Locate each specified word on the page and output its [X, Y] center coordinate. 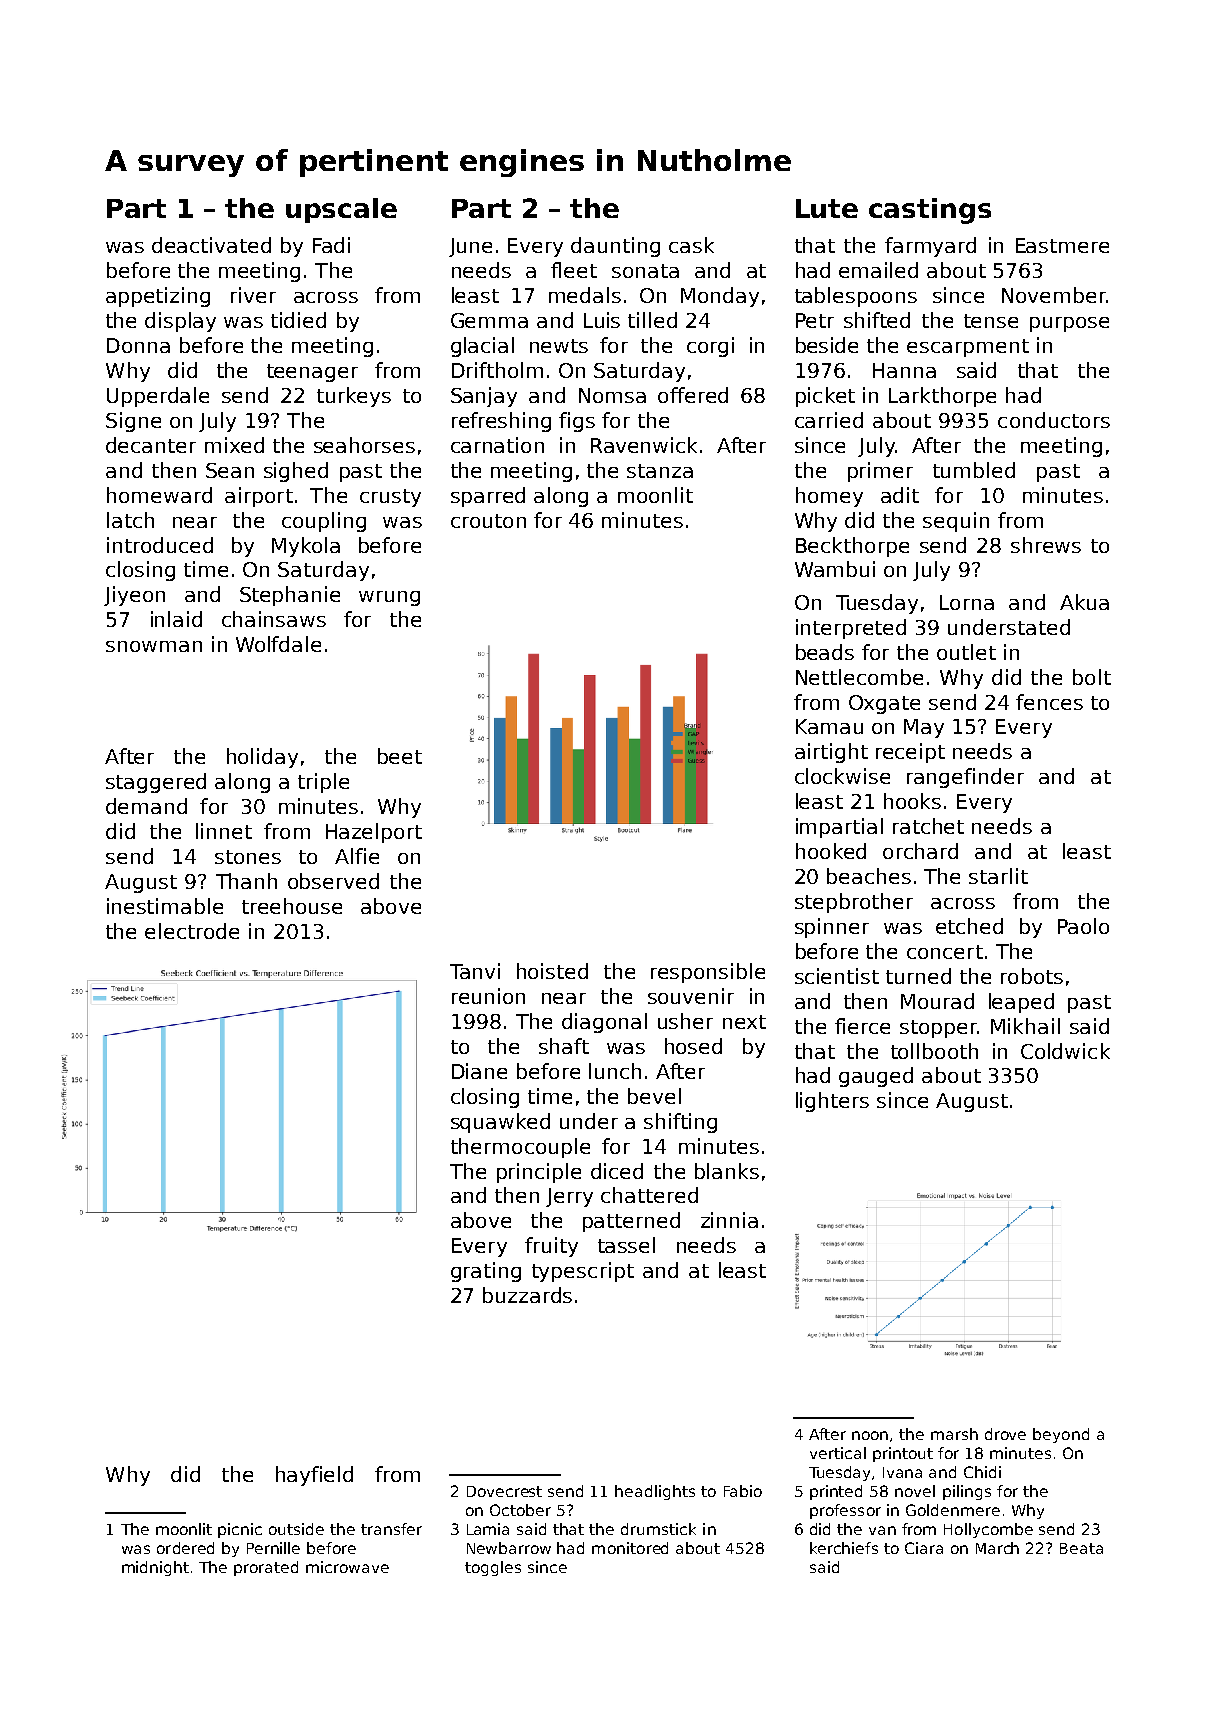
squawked [500, 1123]
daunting [615, 247]
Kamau [829, 726]
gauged [876, 1077]
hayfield [314, 1476]
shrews [1046, 545]
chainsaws [274, 619]
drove [1005, 1434]
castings [930, 211]
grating [486, 1272]
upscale [341, 210]
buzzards [527, 1295]
